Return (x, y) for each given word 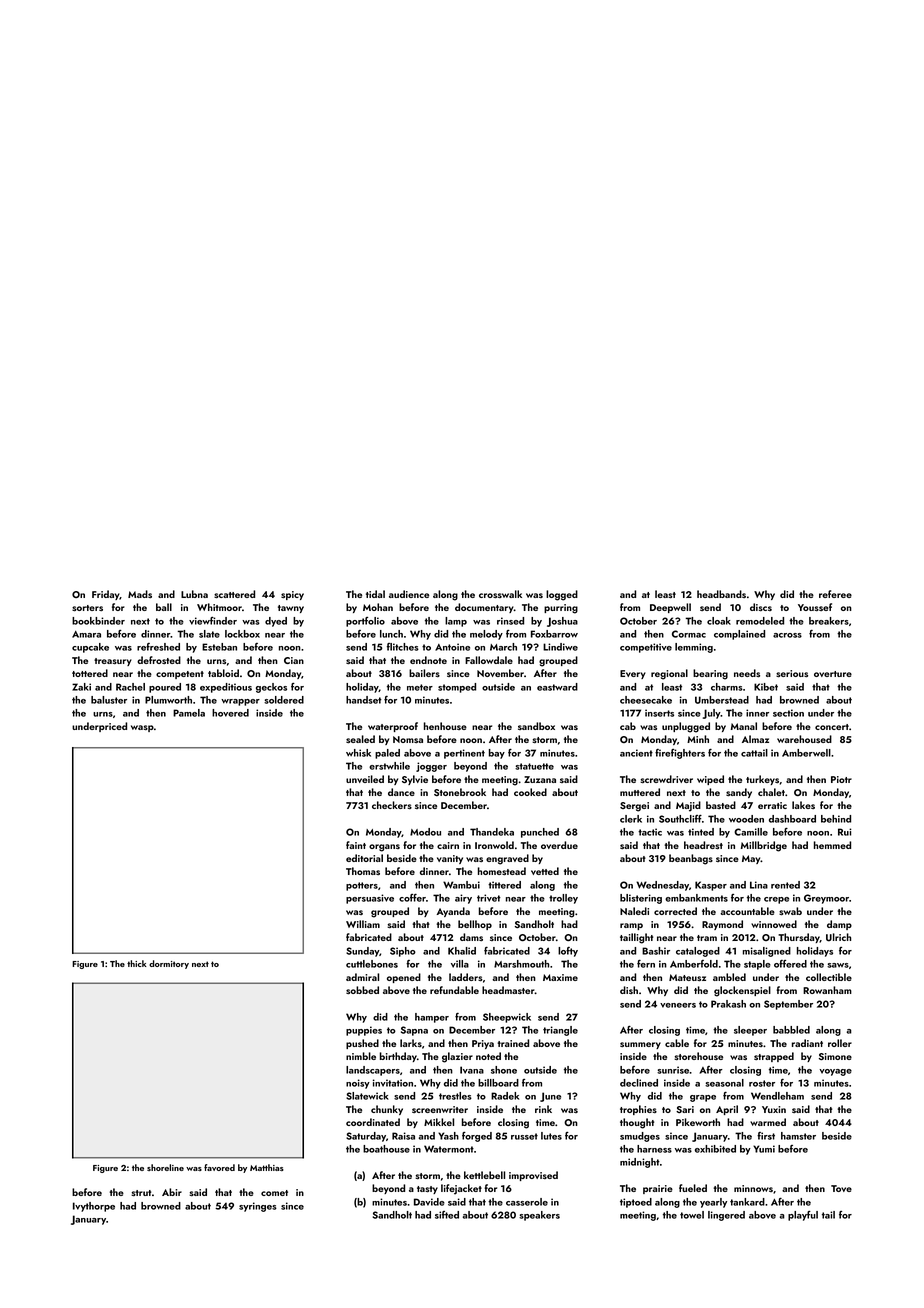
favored (219, 1167)
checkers (392, 805)
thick (137, 963)
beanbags (691, 859)
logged (562, 595)
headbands (721, 594)
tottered (90, 673)
